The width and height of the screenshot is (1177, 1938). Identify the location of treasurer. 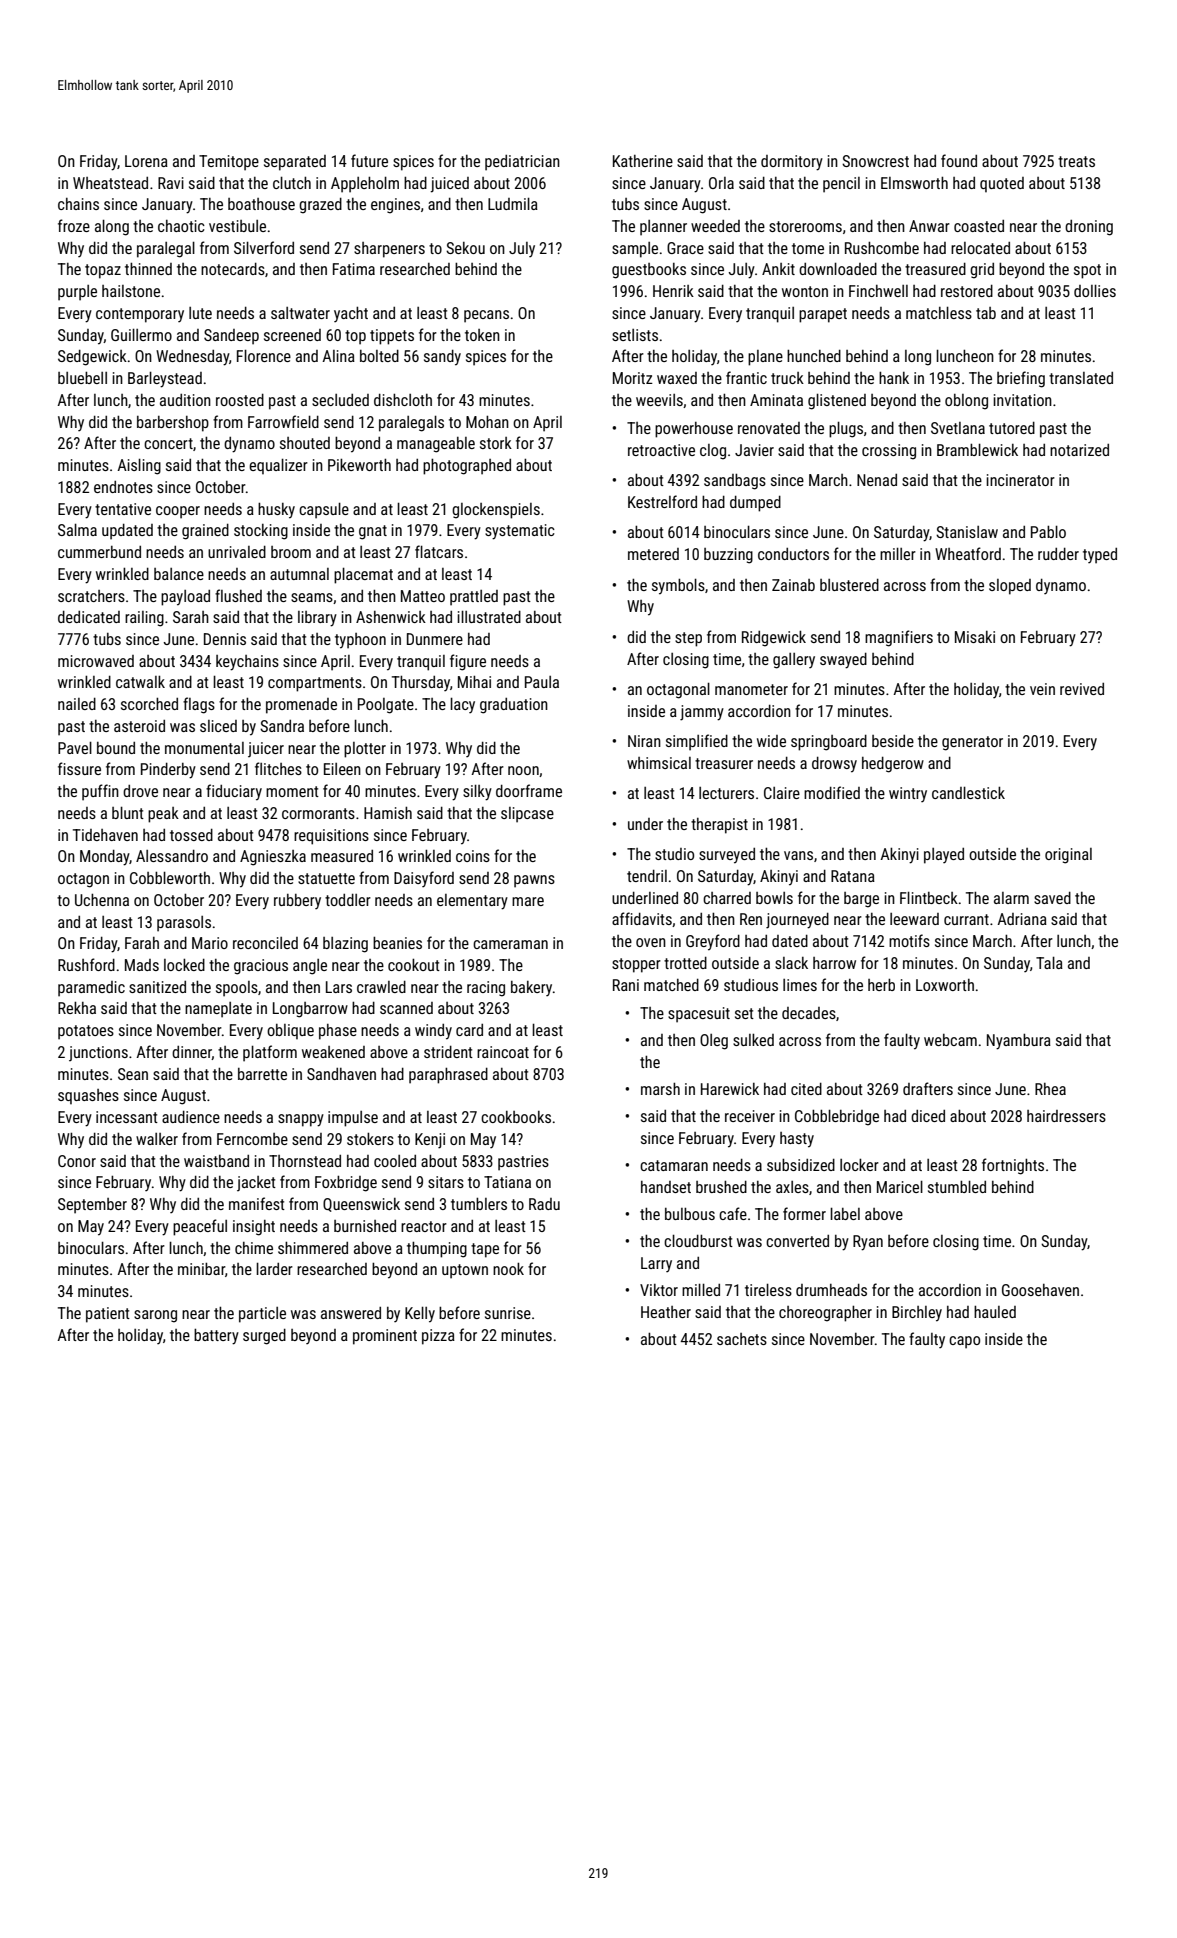
(724, 763).
